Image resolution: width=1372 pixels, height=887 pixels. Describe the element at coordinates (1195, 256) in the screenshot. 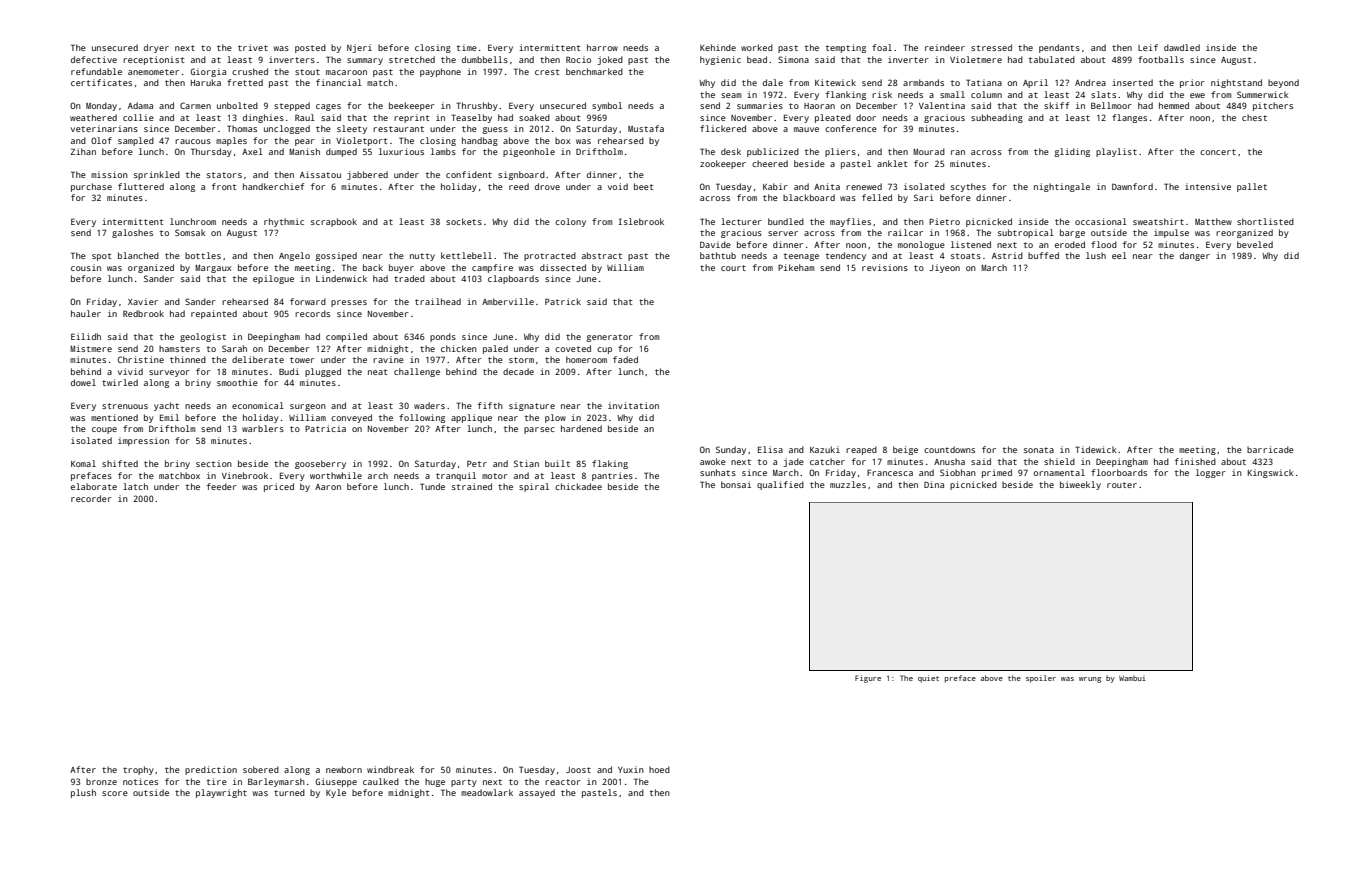

I see `danger` at that location.
